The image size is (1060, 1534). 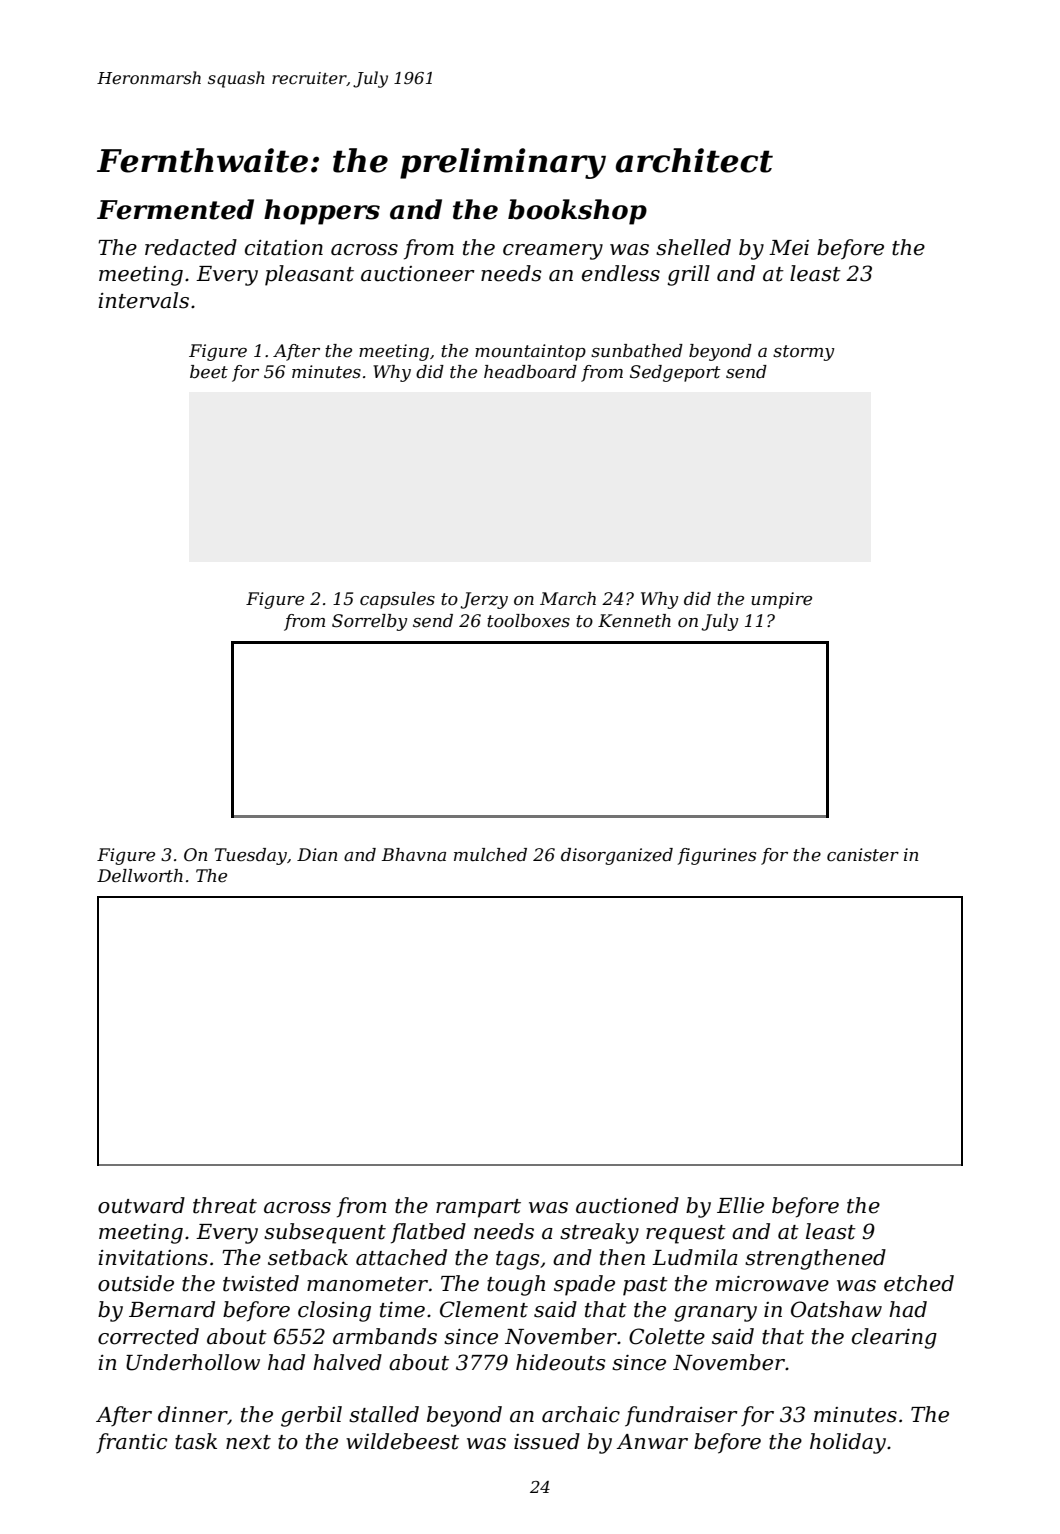 What do you see at coordinates (803, 353) in the screenshot?
I see `stormy` at bounding box center [803, 353].
